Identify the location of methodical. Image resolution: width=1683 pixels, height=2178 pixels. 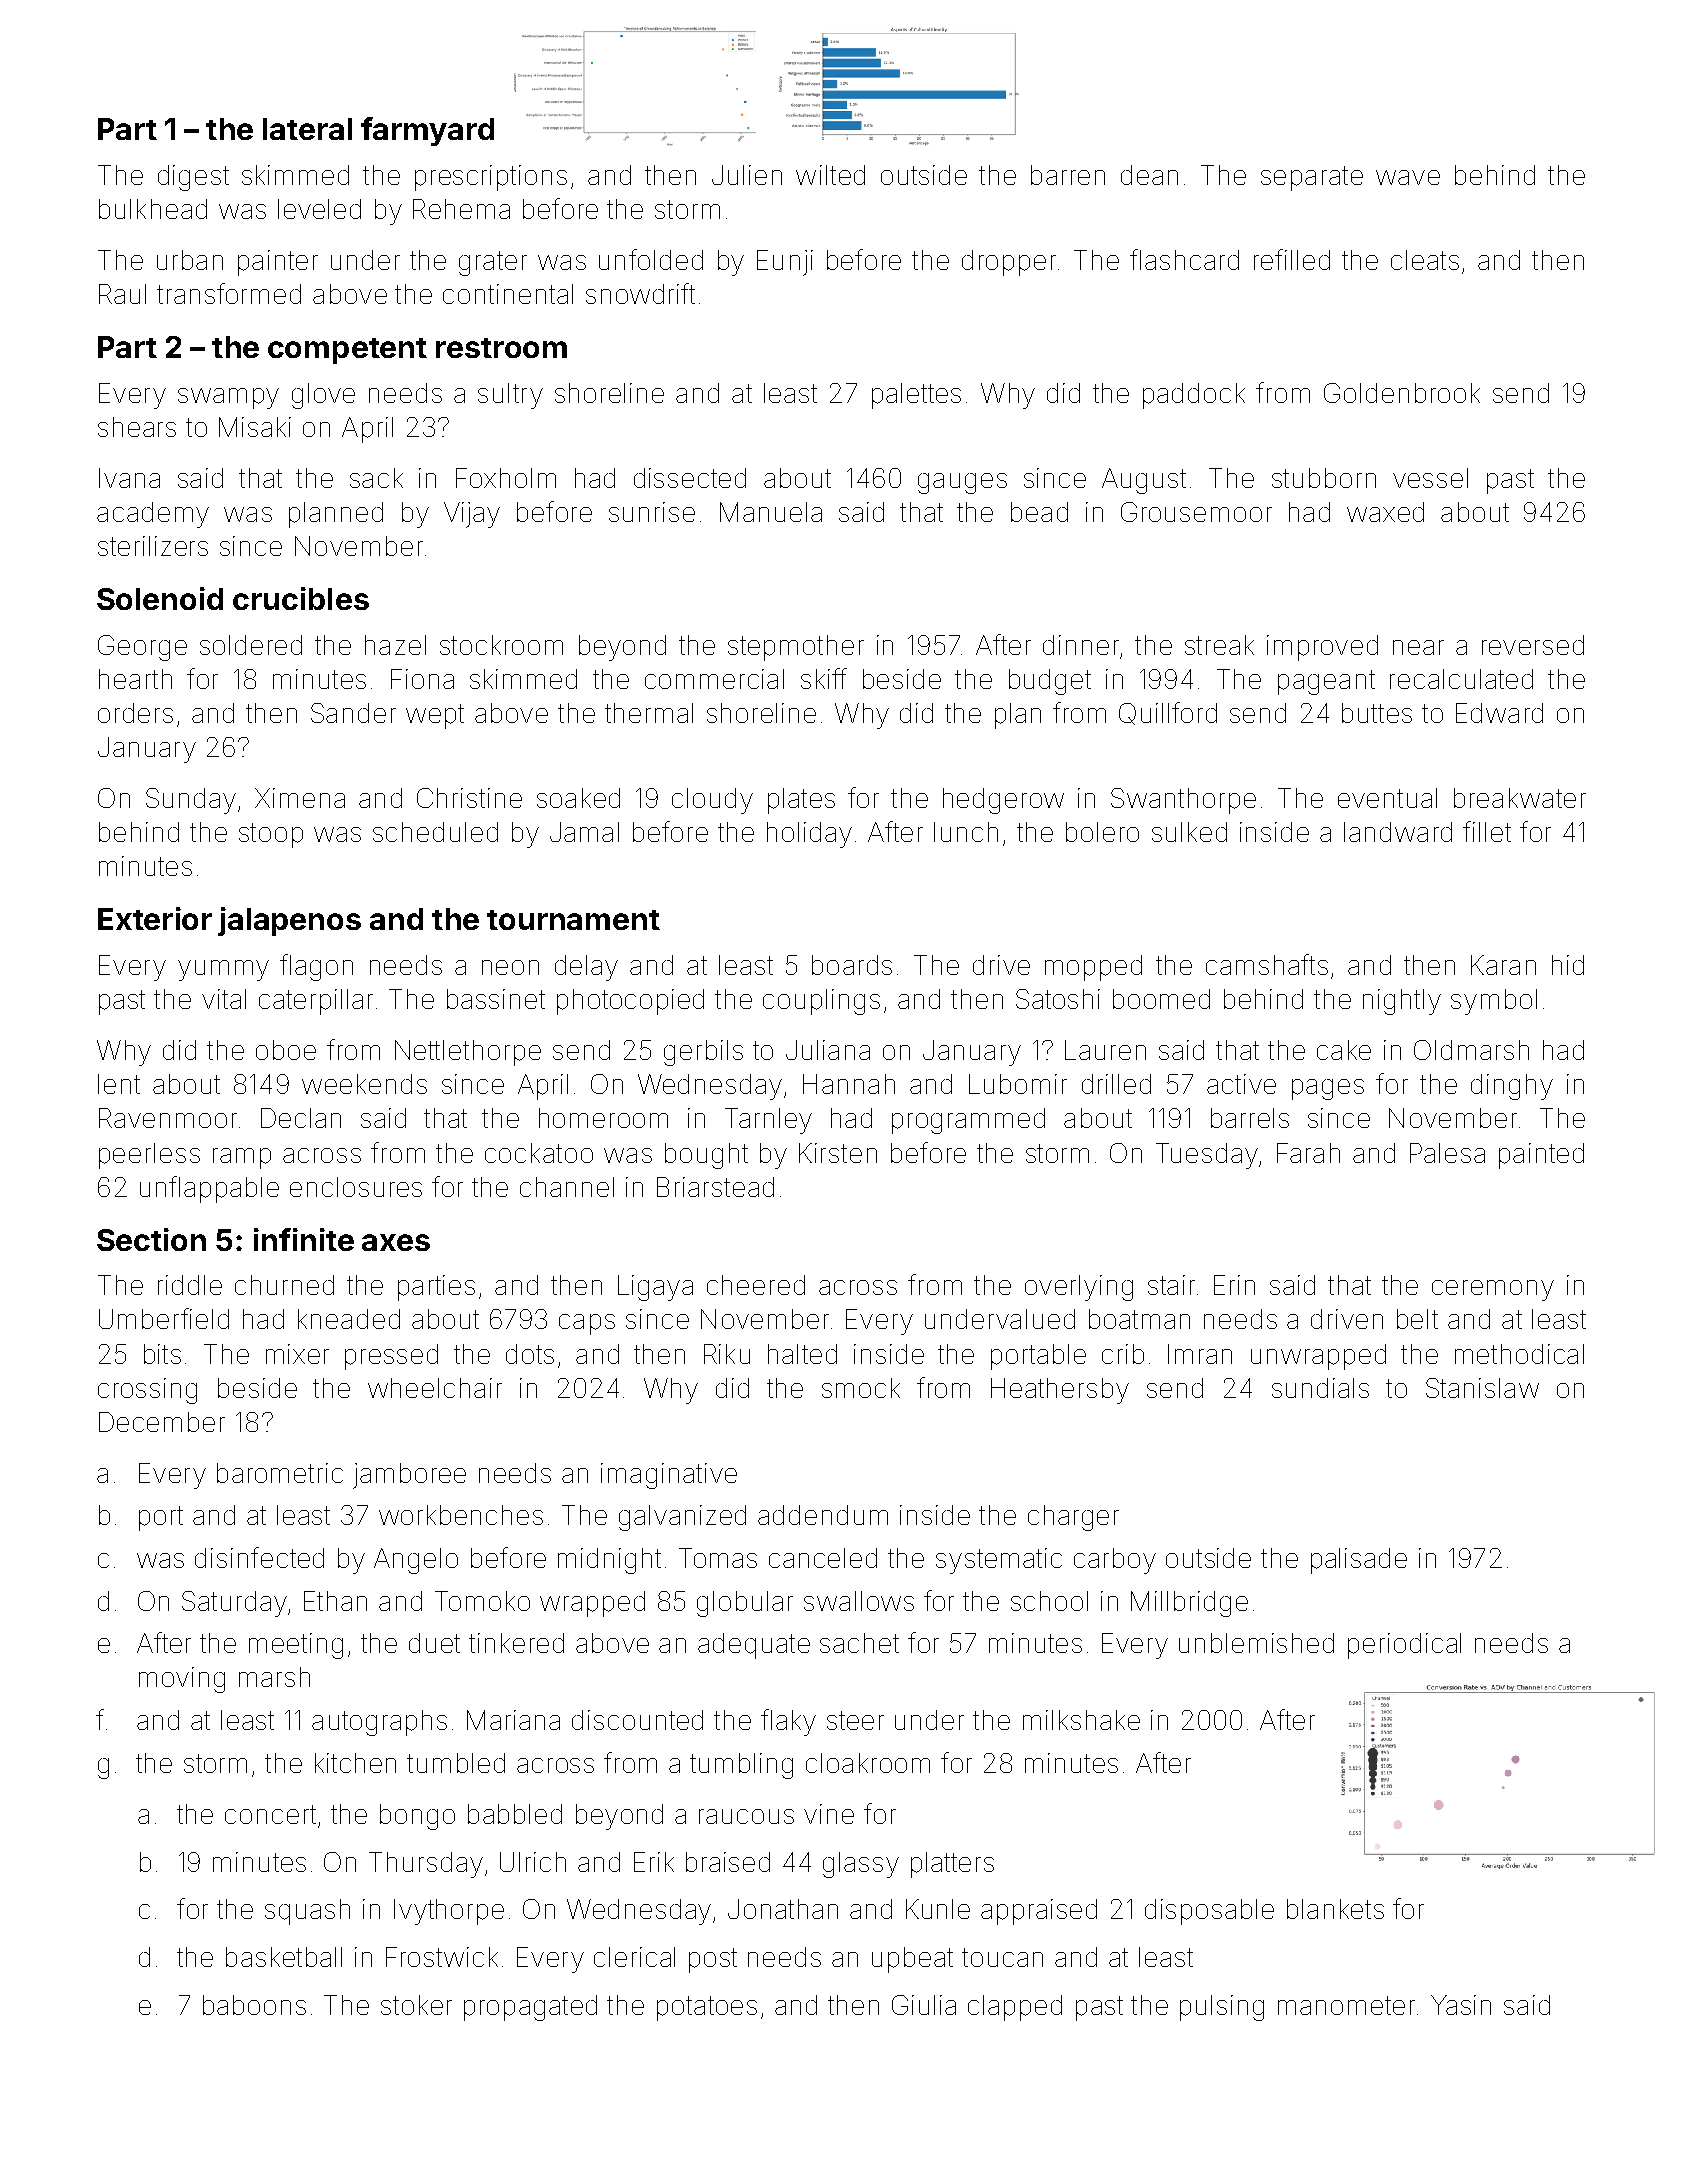
(1519, 1354).
